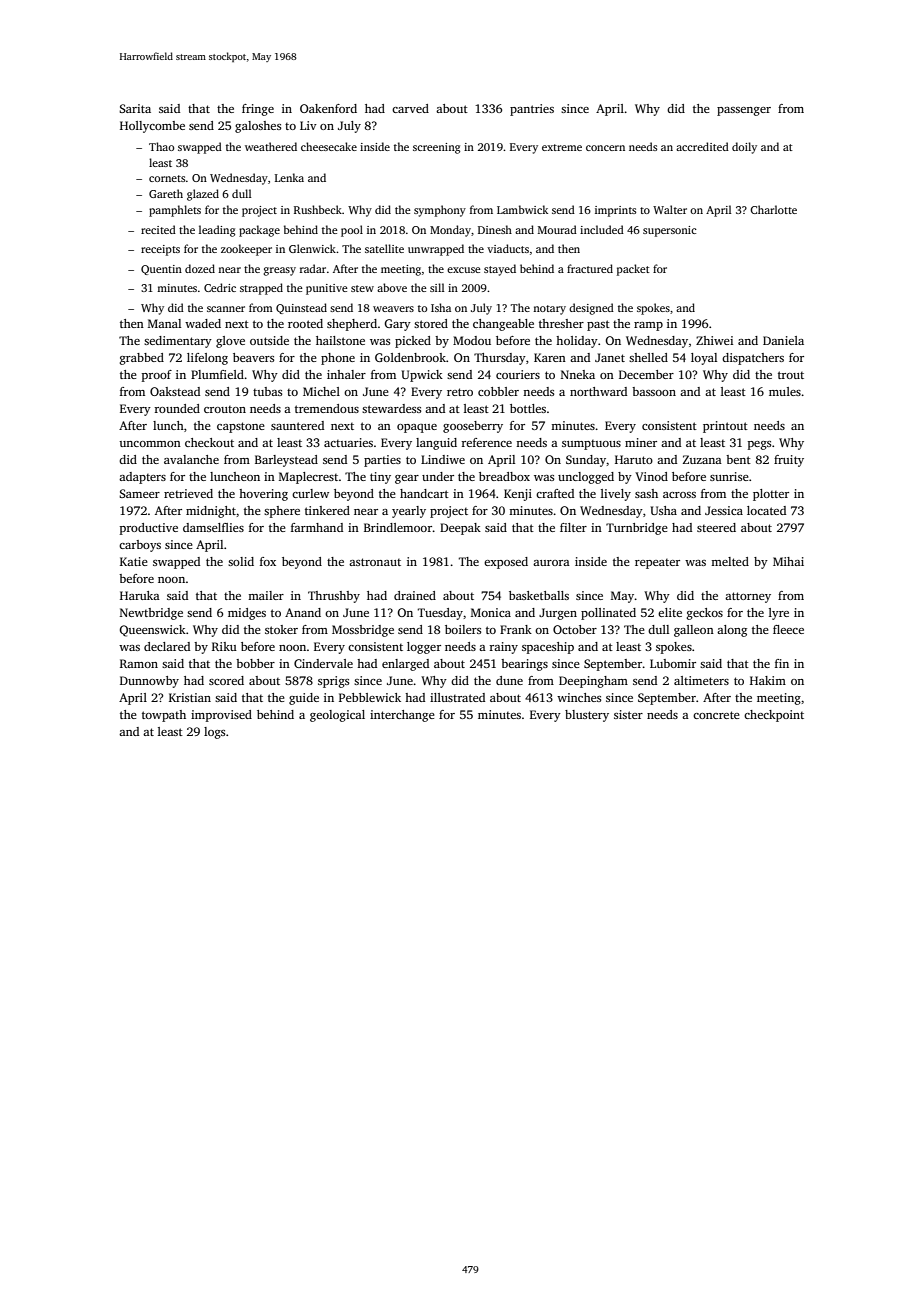 This image has height=1308, width=924. What do you see at coordinates (562, 147) in the image?
I see `extreme` at bounding box center [562, 147].
